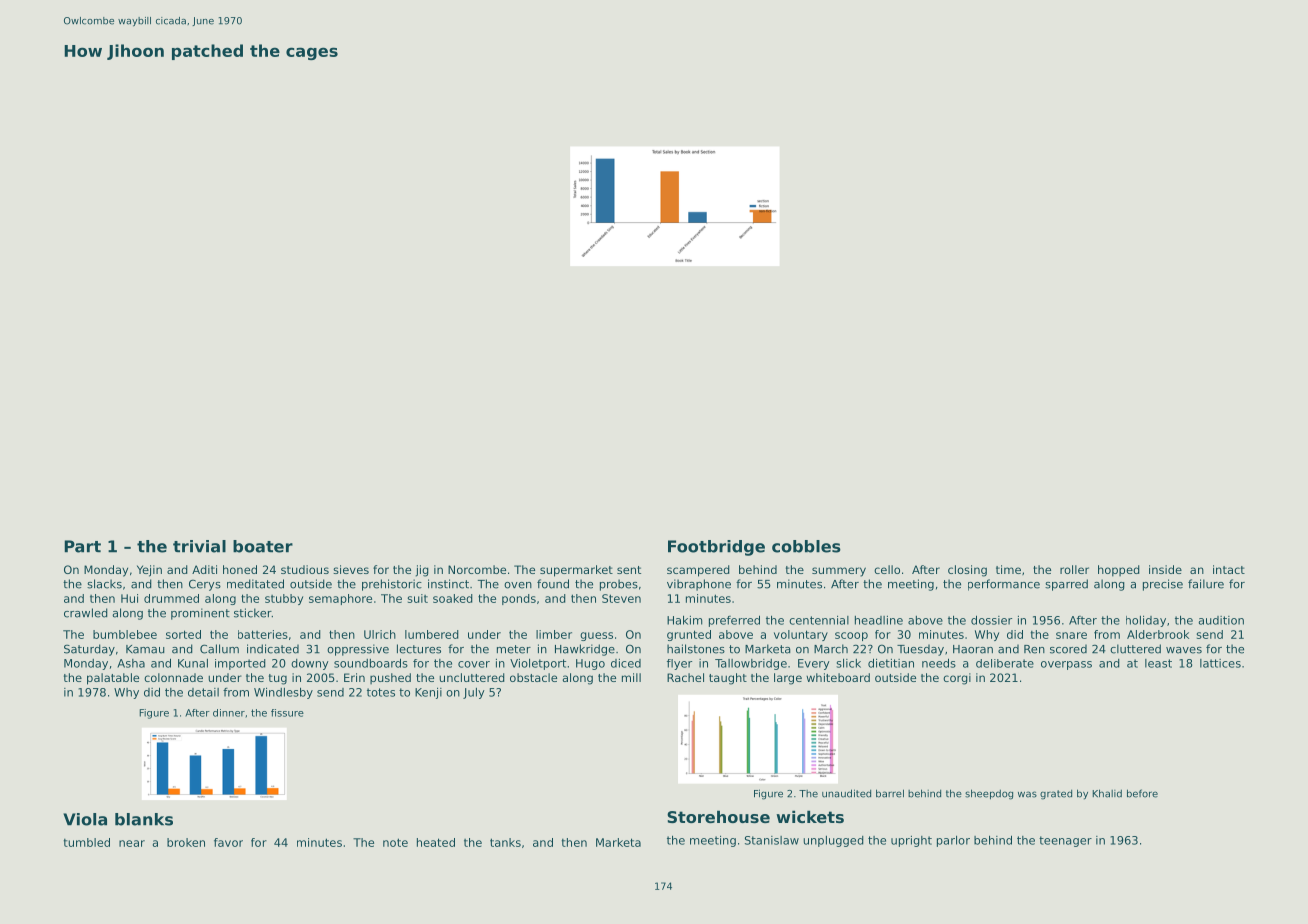 The width and height of the page is (1308, 924). I want to click on corgi, so click(957, 679).
